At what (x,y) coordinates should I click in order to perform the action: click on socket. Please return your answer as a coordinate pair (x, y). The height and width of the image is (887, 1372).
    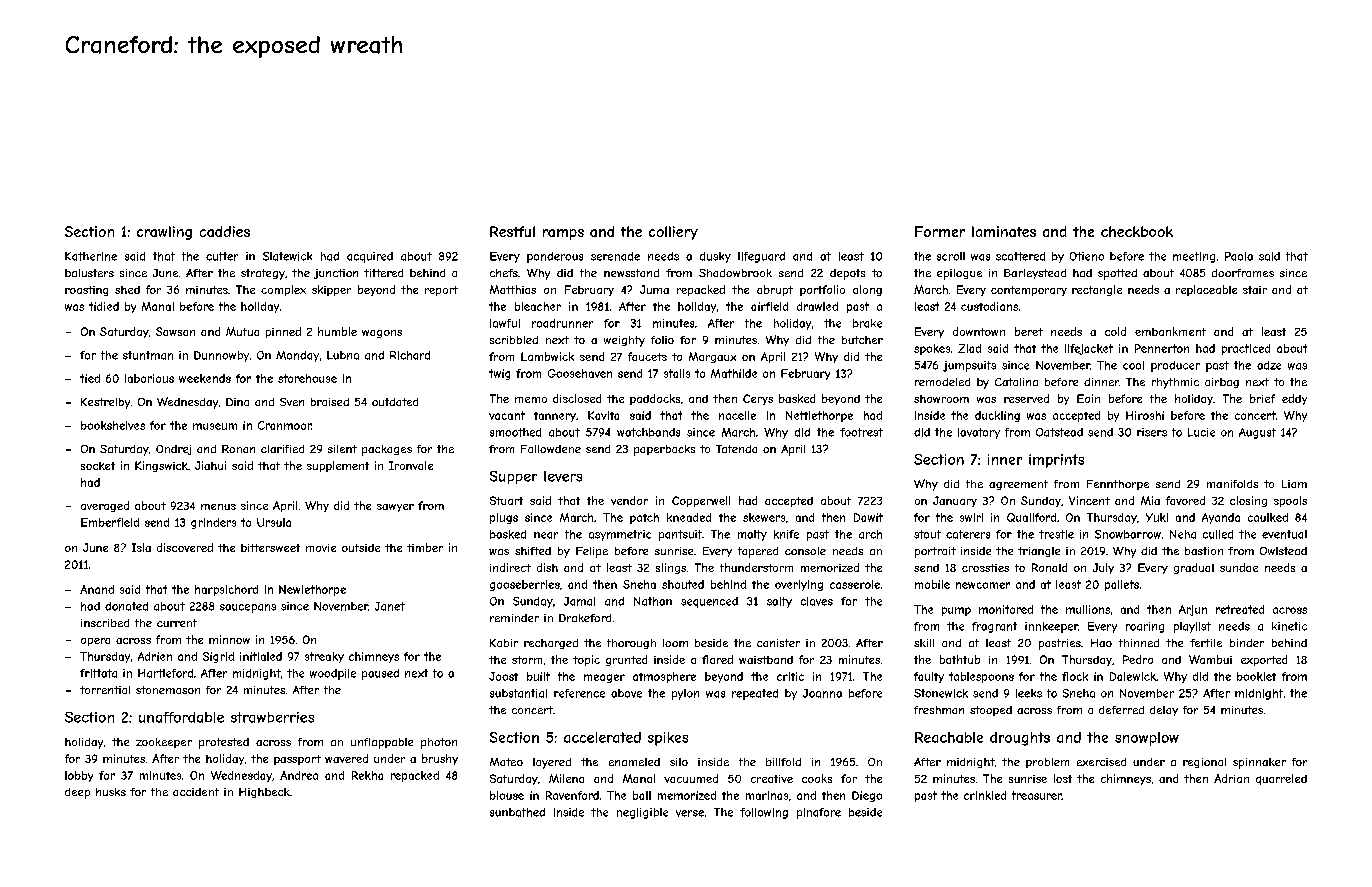
    Looking at the image, I should click on (98, 466).
